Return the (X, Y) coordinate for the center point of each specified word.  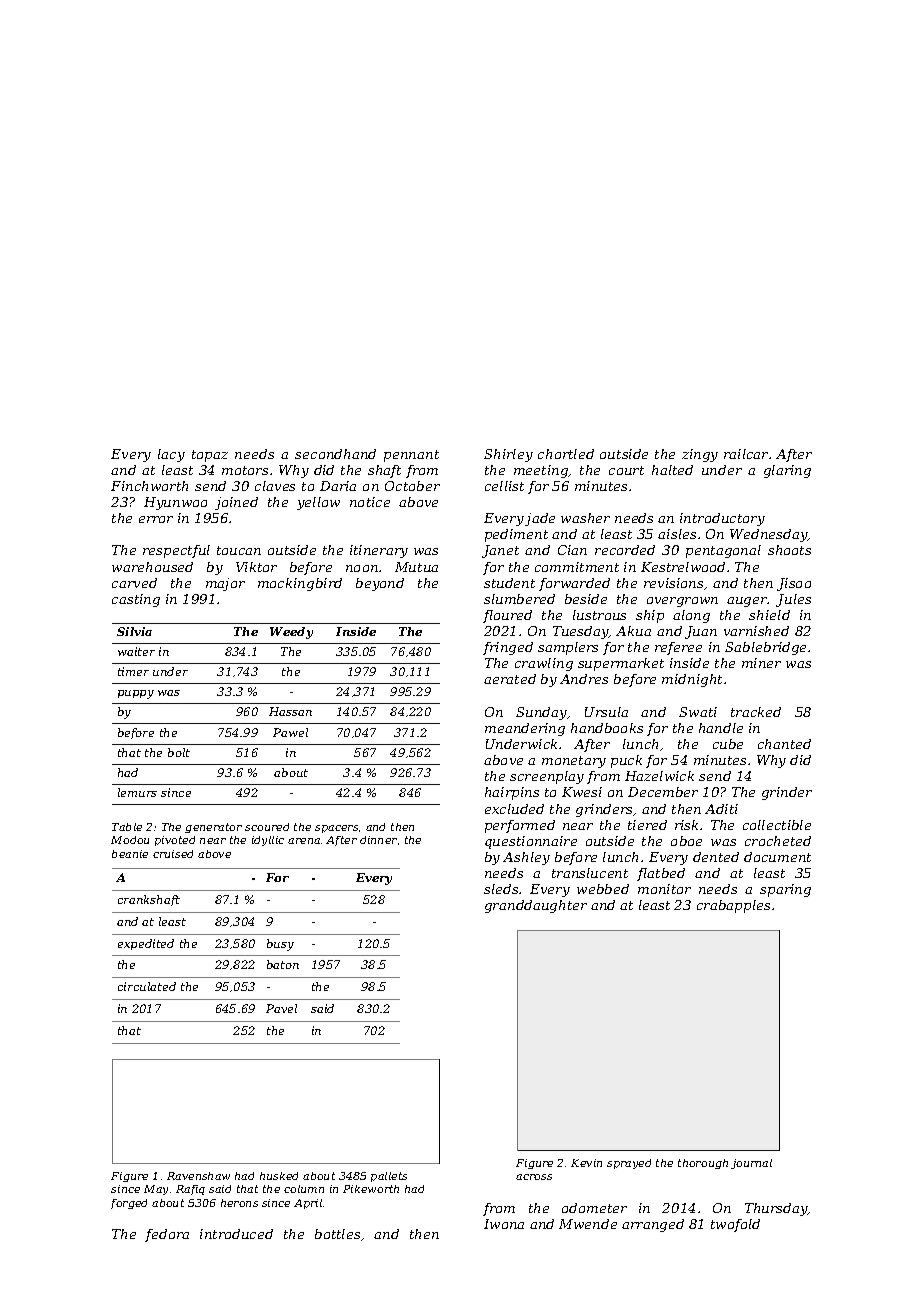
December (663, 792)
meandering (525, 729)
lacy (171, 455)
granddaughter (536, 906)
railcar (746, 454)
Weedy (291, 633)
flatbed (661, 874)
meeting (541, 471)
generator (213, 828)
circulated (147, 986)
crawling (544, 664)
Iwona (504, 1224)
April (308, 1204)
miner (761, 663)
